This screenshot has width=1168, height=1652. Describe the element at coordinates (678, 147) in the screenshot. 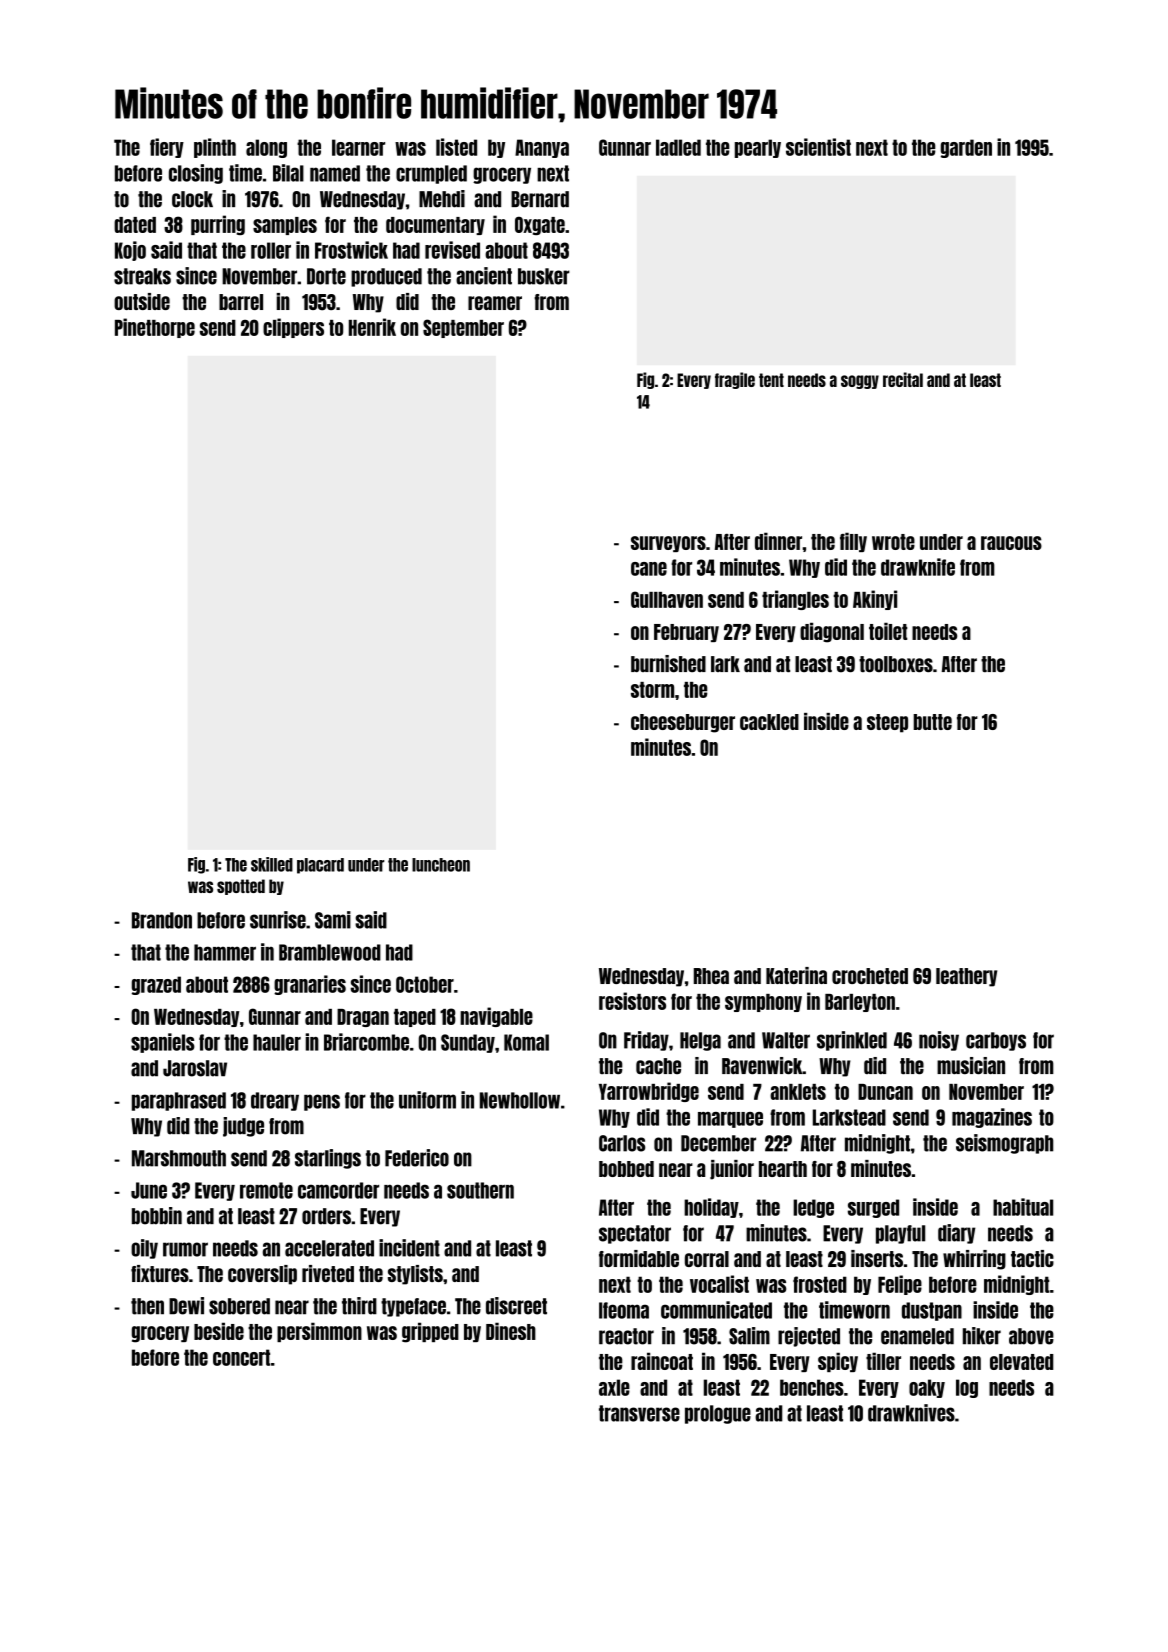

I see `ladled` at that location.
